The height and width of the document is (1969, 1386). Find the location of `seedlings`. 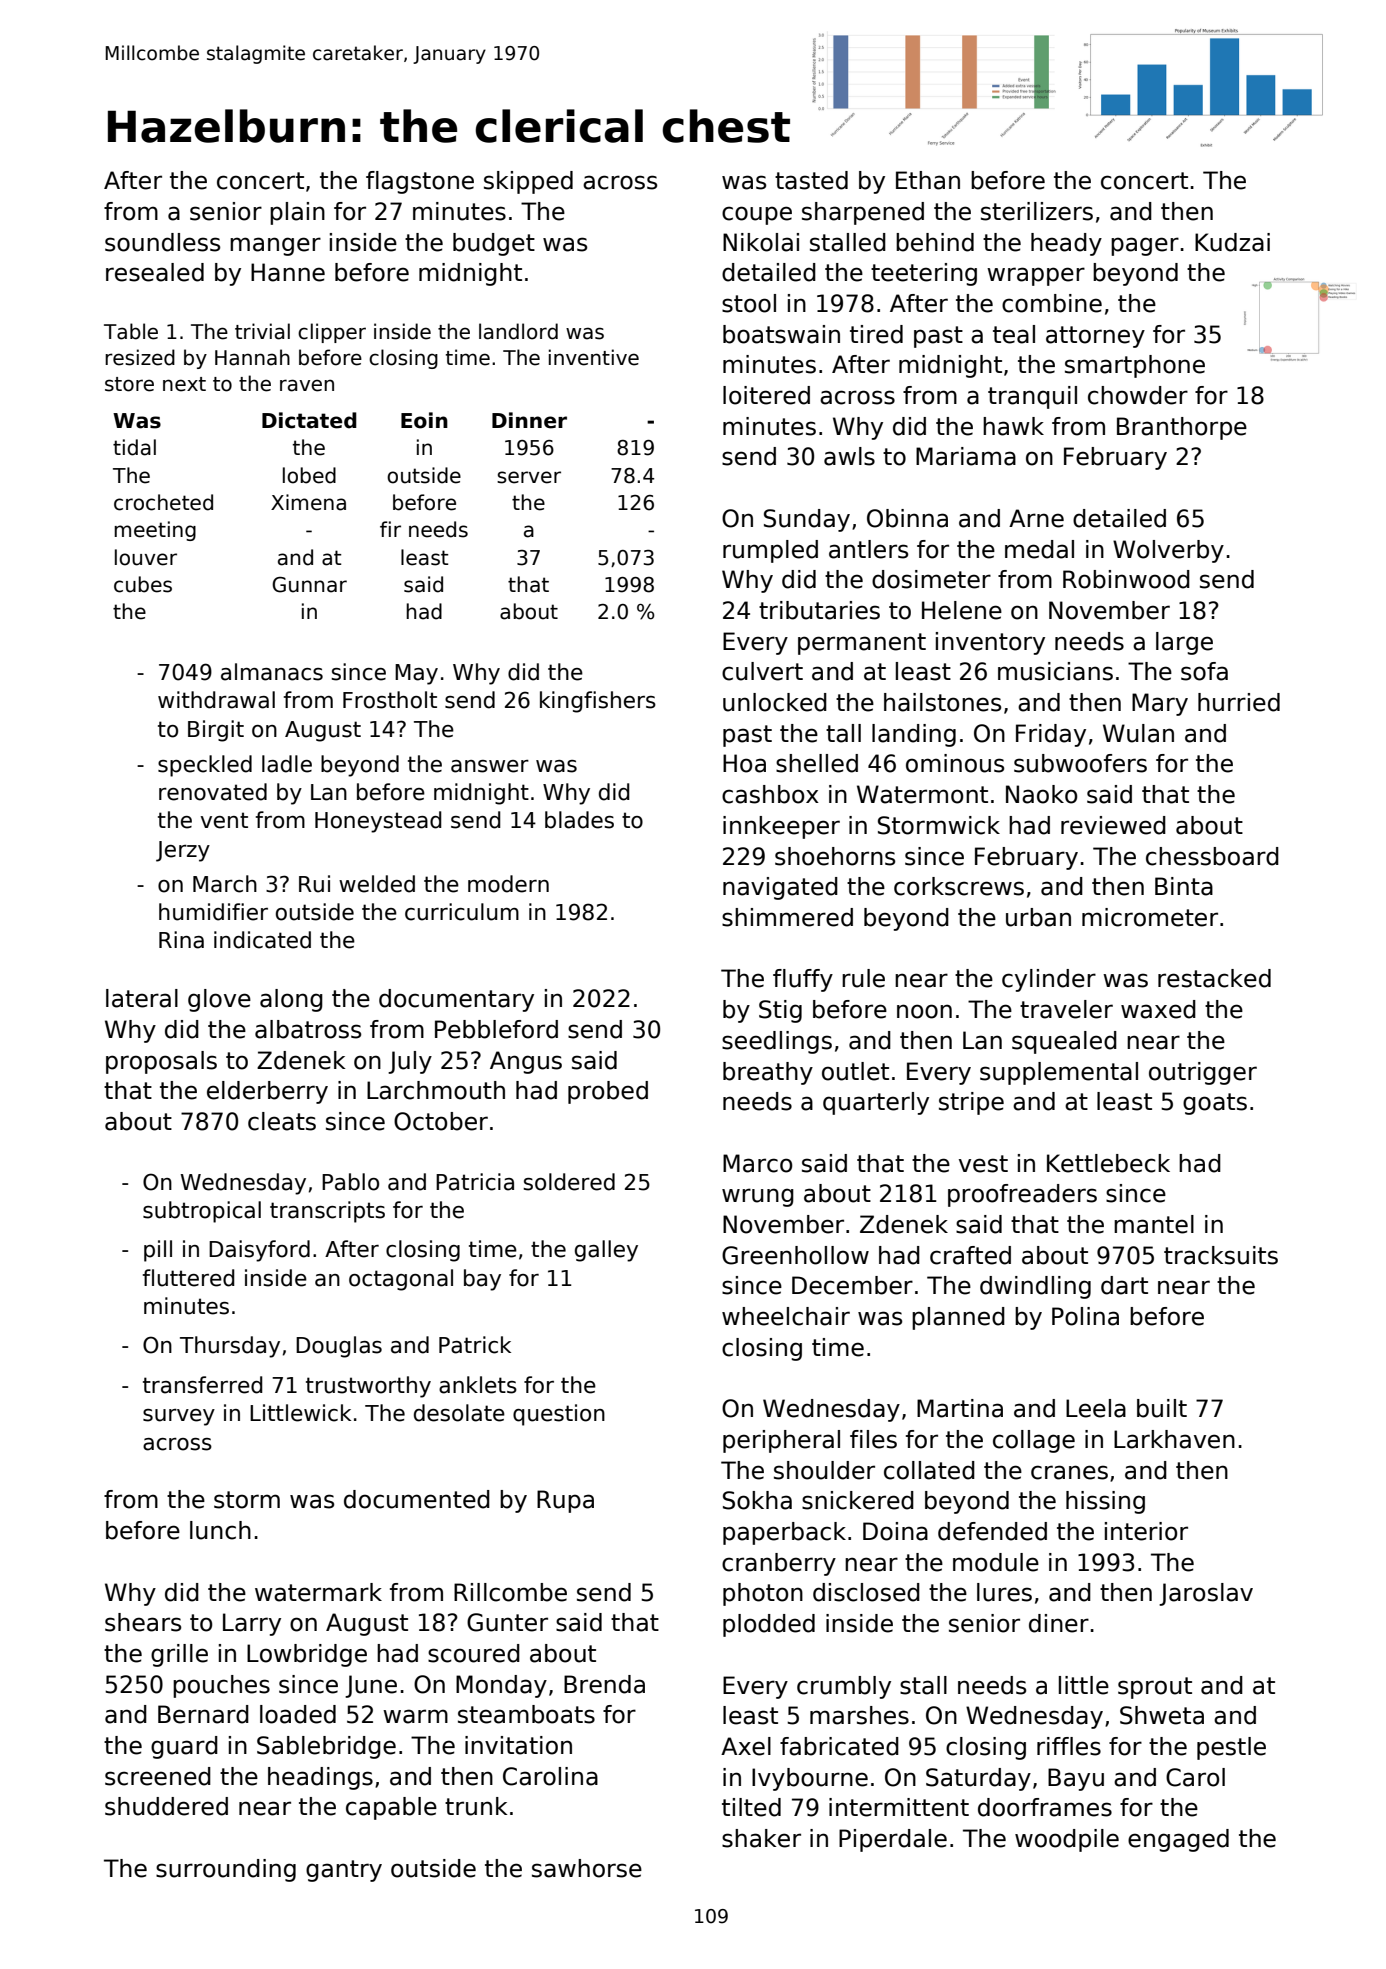

seedlings is located at coordinates (777, 1042).
